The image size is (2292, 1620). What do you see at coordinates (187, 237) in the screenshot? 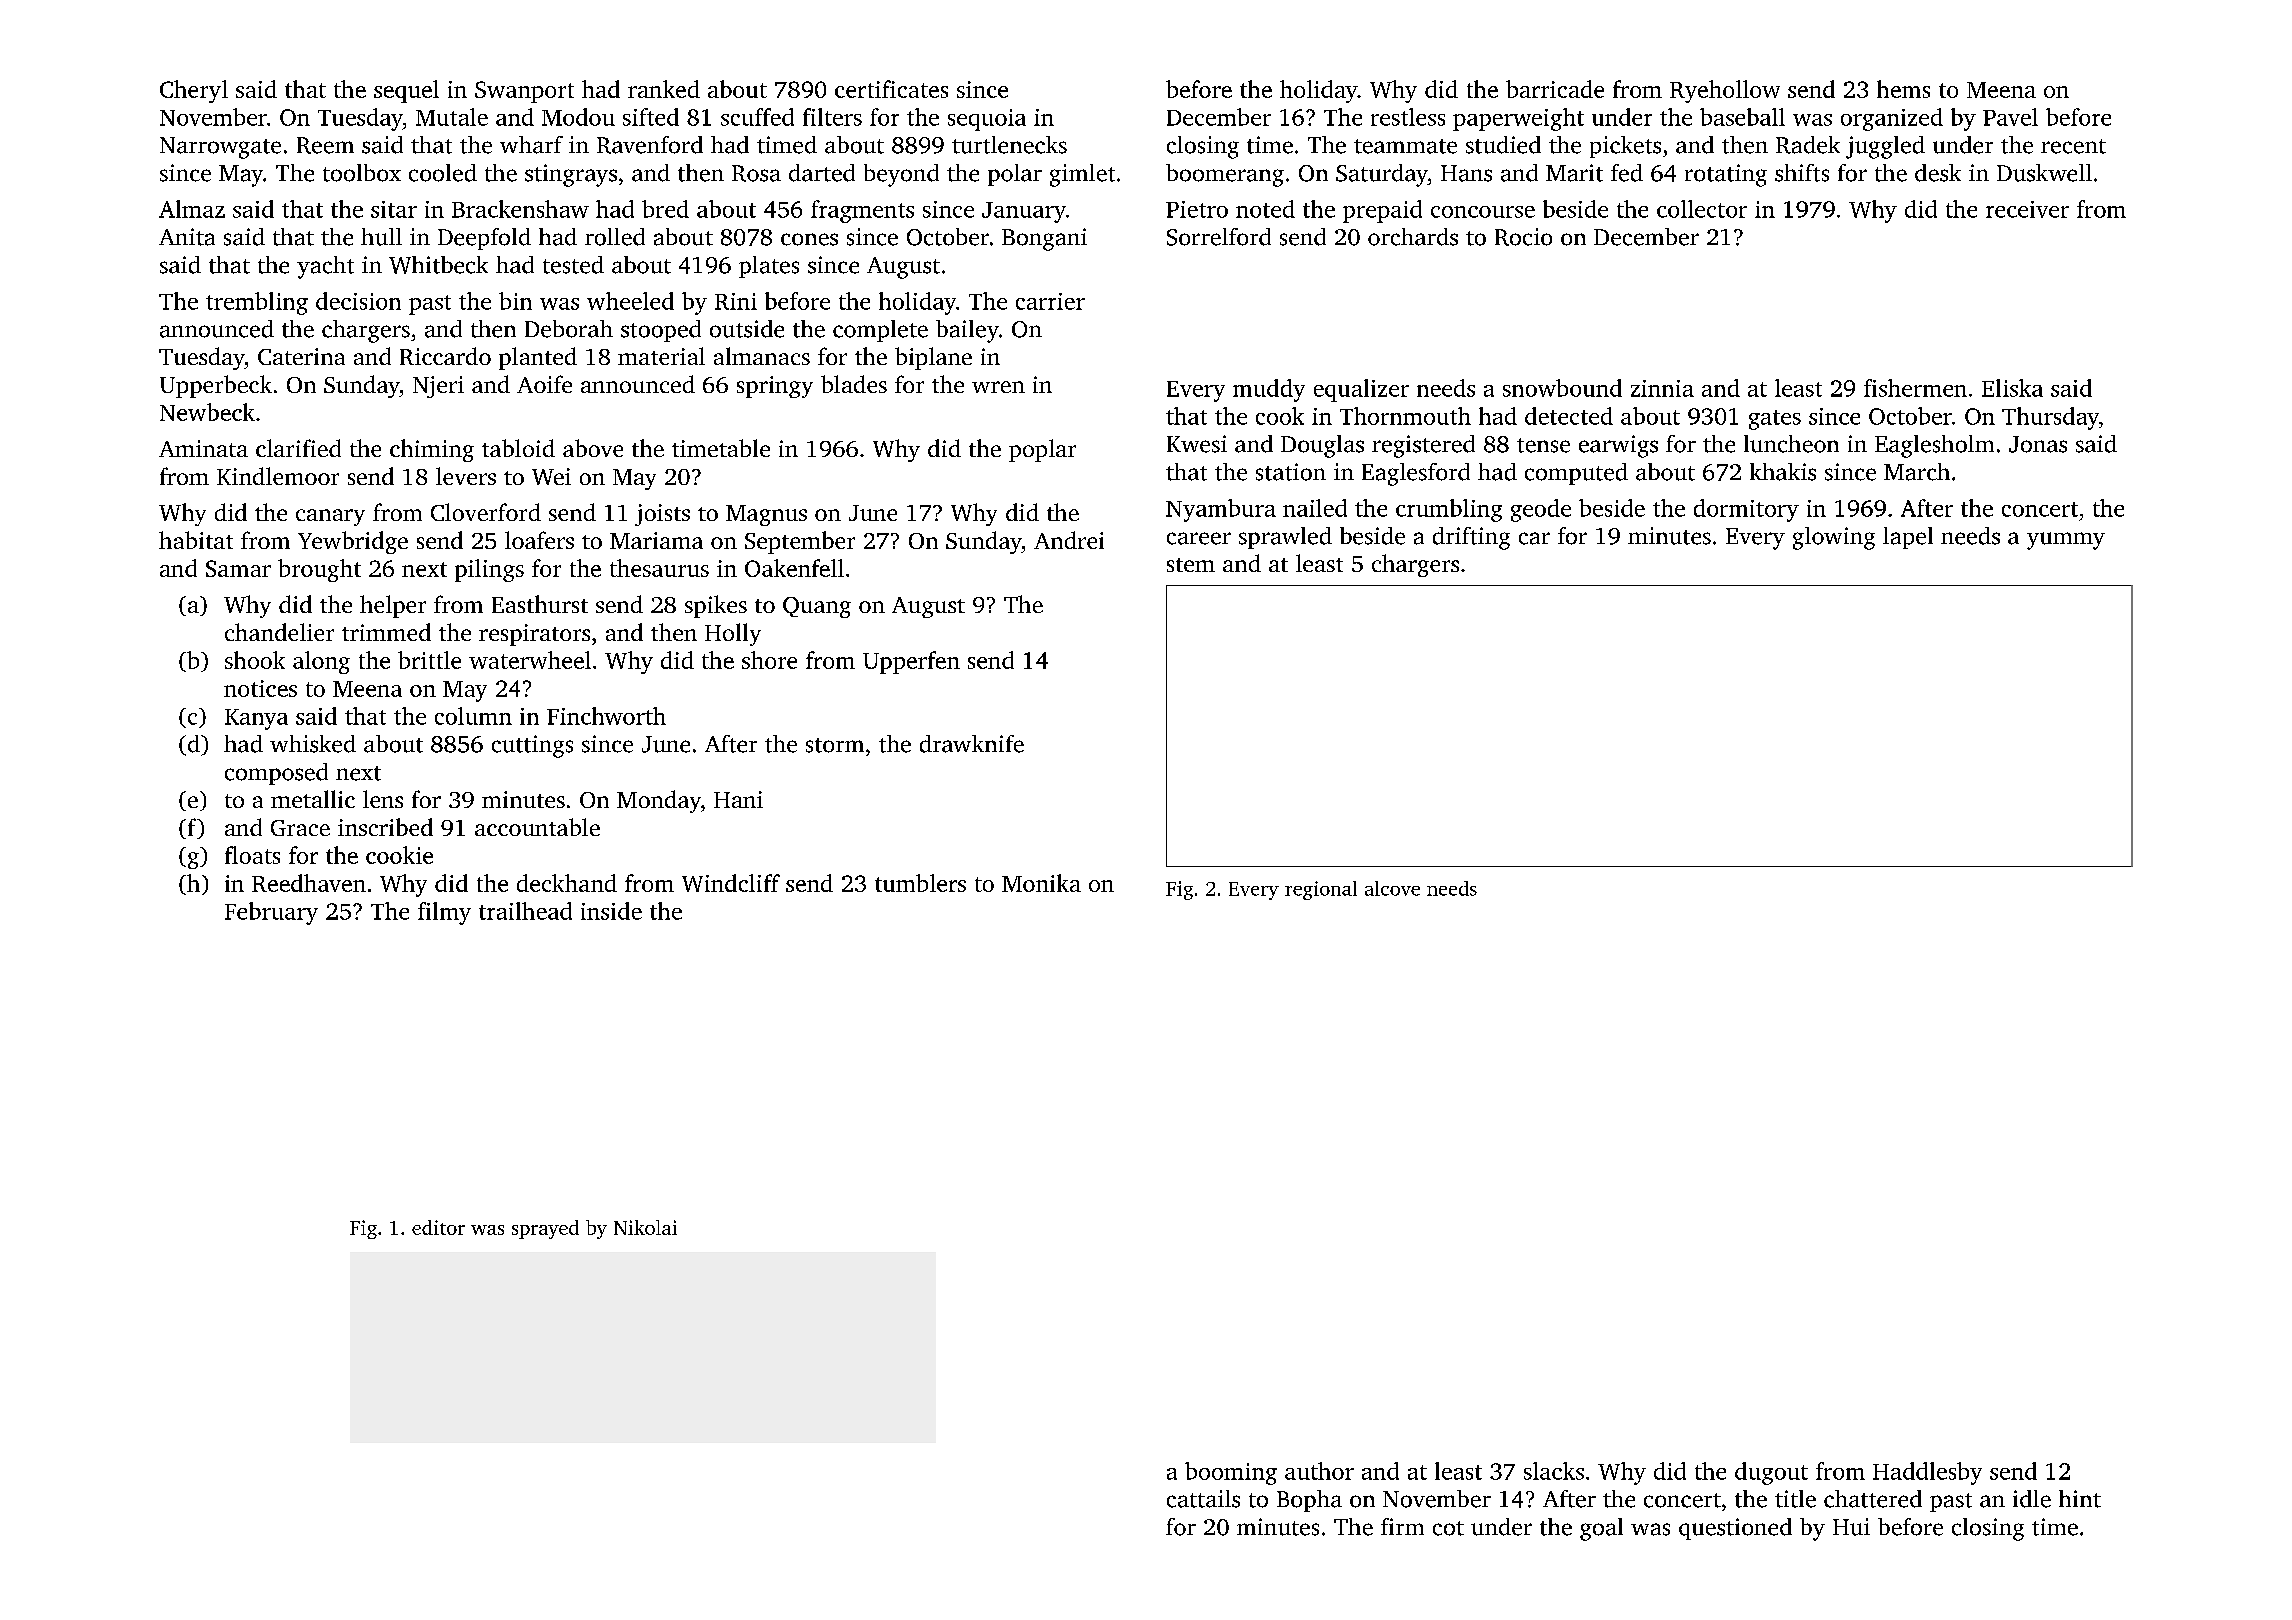
I see `Anita` at bounding box center [187, 237].
